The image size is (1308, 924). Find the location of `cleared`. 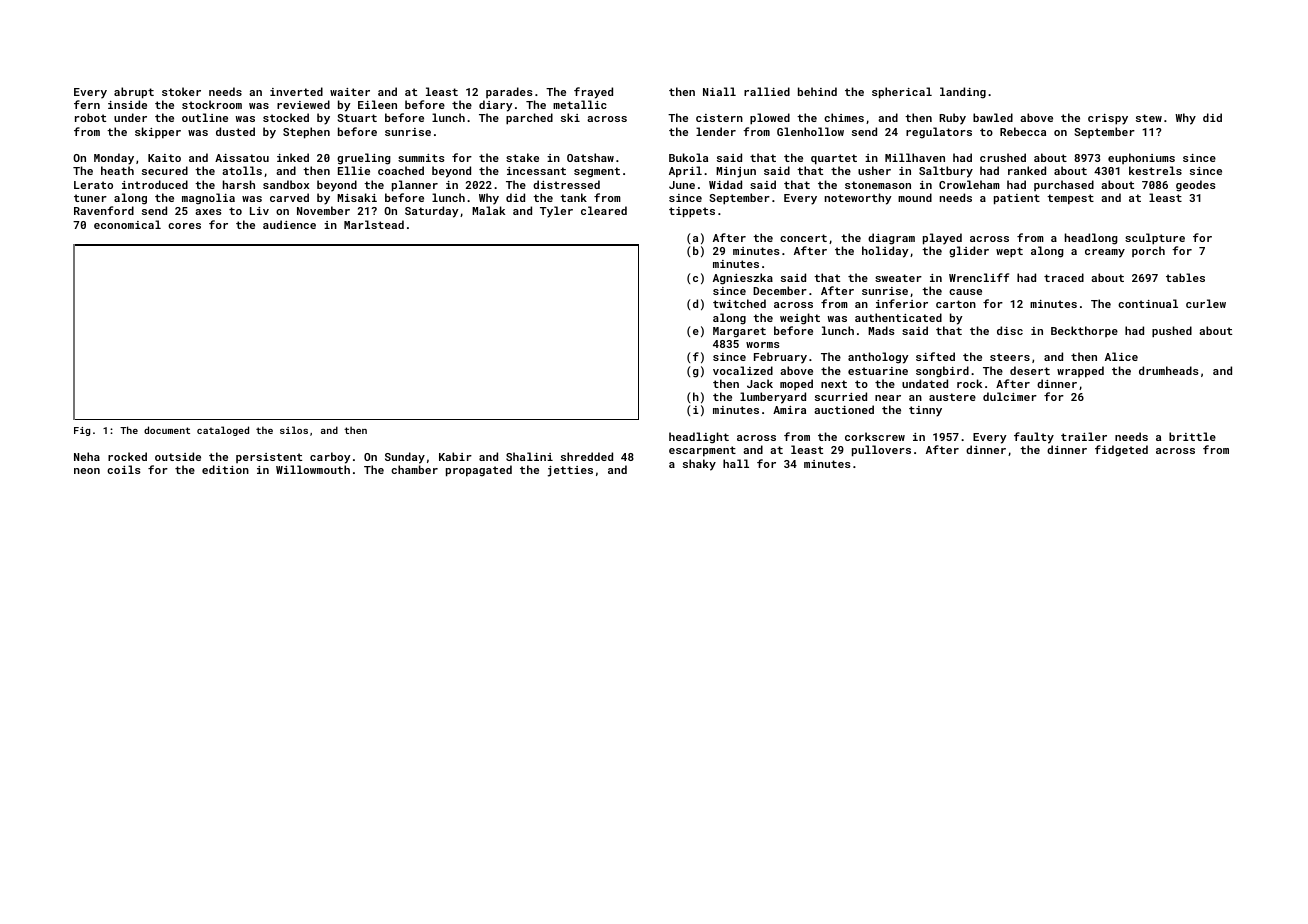

cleared is located at coordinates (604, 210).
